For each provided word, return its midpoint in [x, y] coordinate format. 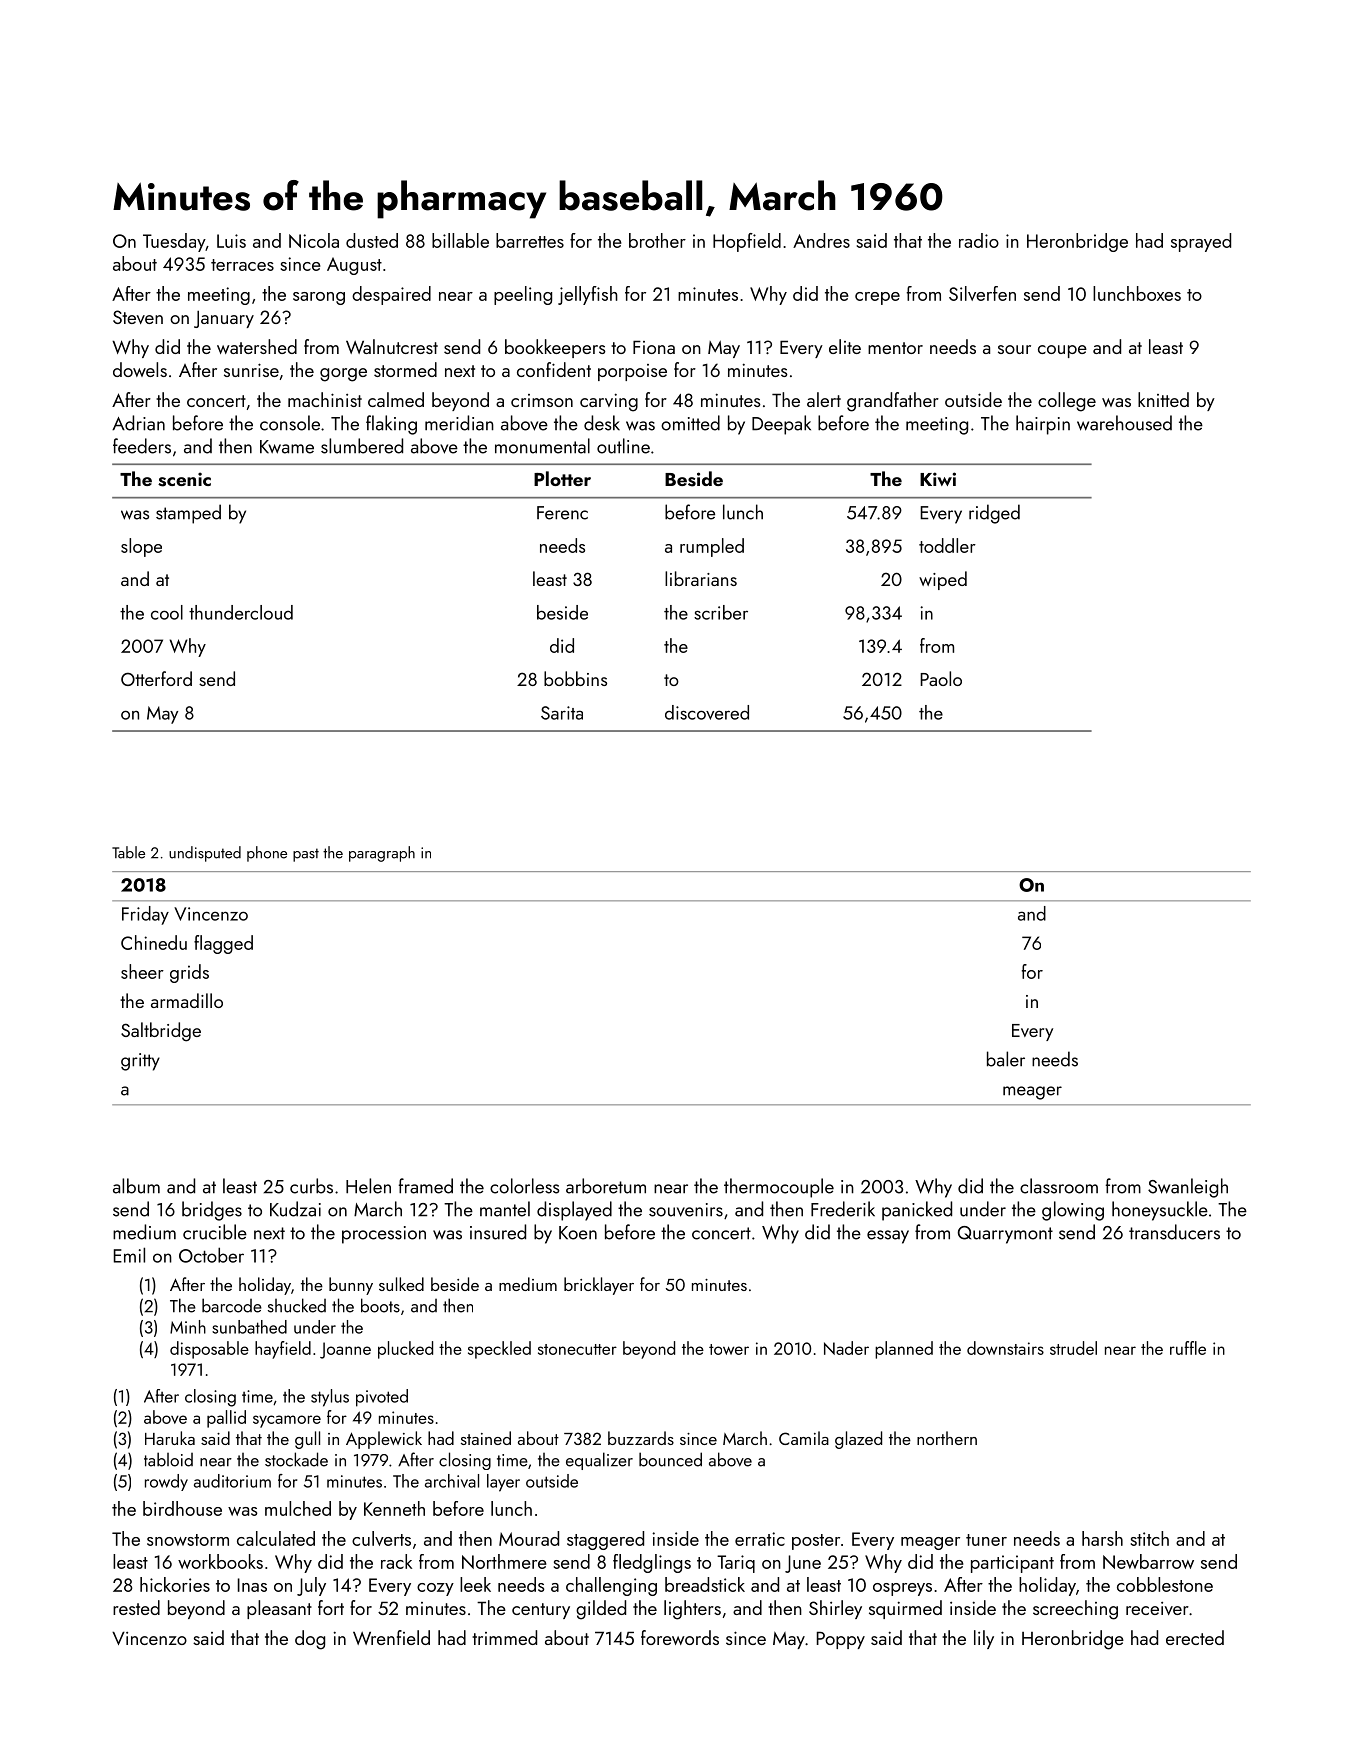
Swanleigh [1188, 1188]
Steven [138, 317]
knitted [1163, 399]
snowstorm [188, 1540]
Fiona [654, 347]
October [211, 1255]
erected [1195, 1637]
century [541, 1611]
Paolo [941, 678]
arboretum [606, 1186]
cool [167, 612]
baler [1006, 1059]
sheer [142, 971]
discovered [707, 712]
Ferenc [562, 513]
